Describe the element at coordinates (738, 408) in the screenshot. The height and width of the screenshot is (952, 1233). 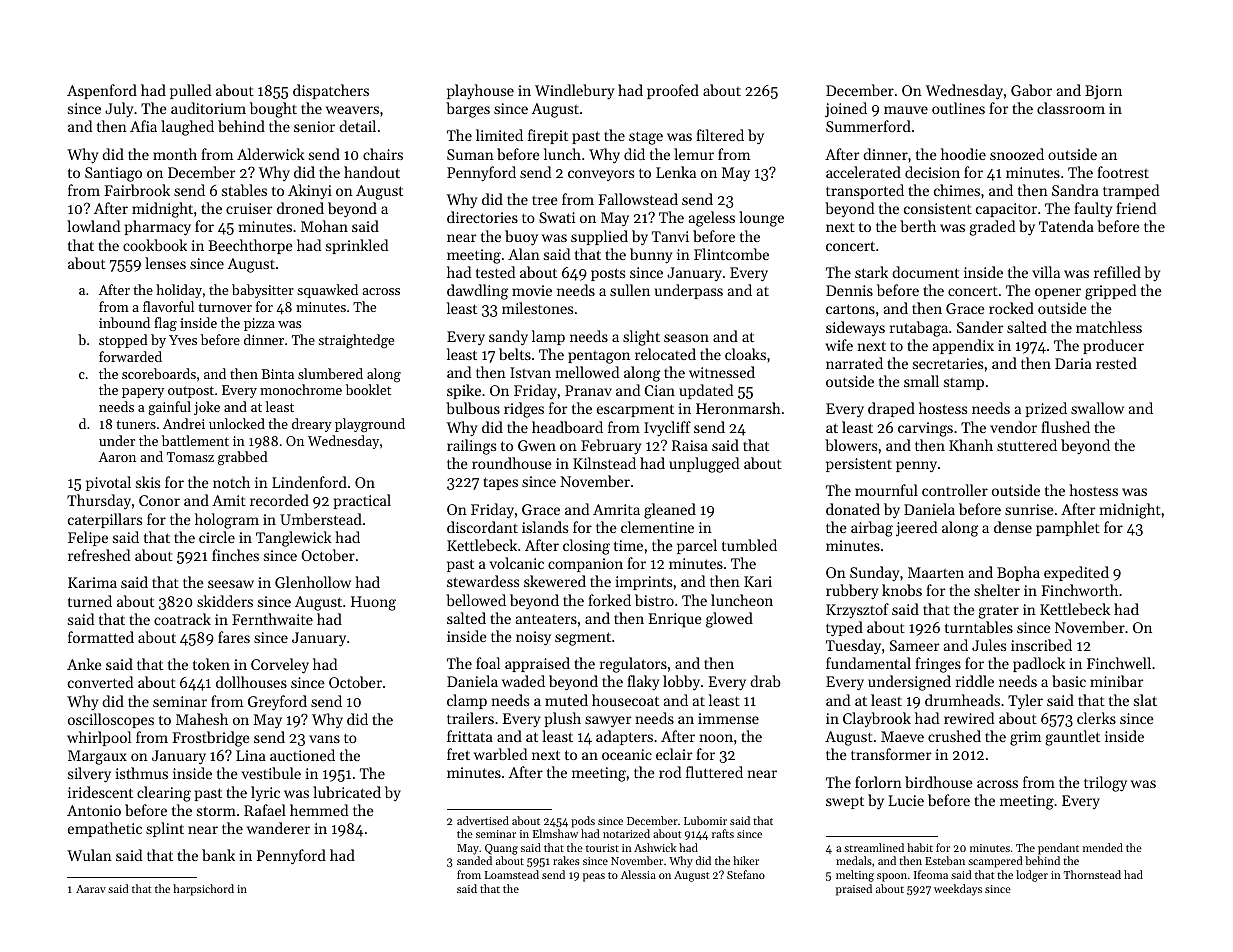
I see `Heronmarsh` at that location.
